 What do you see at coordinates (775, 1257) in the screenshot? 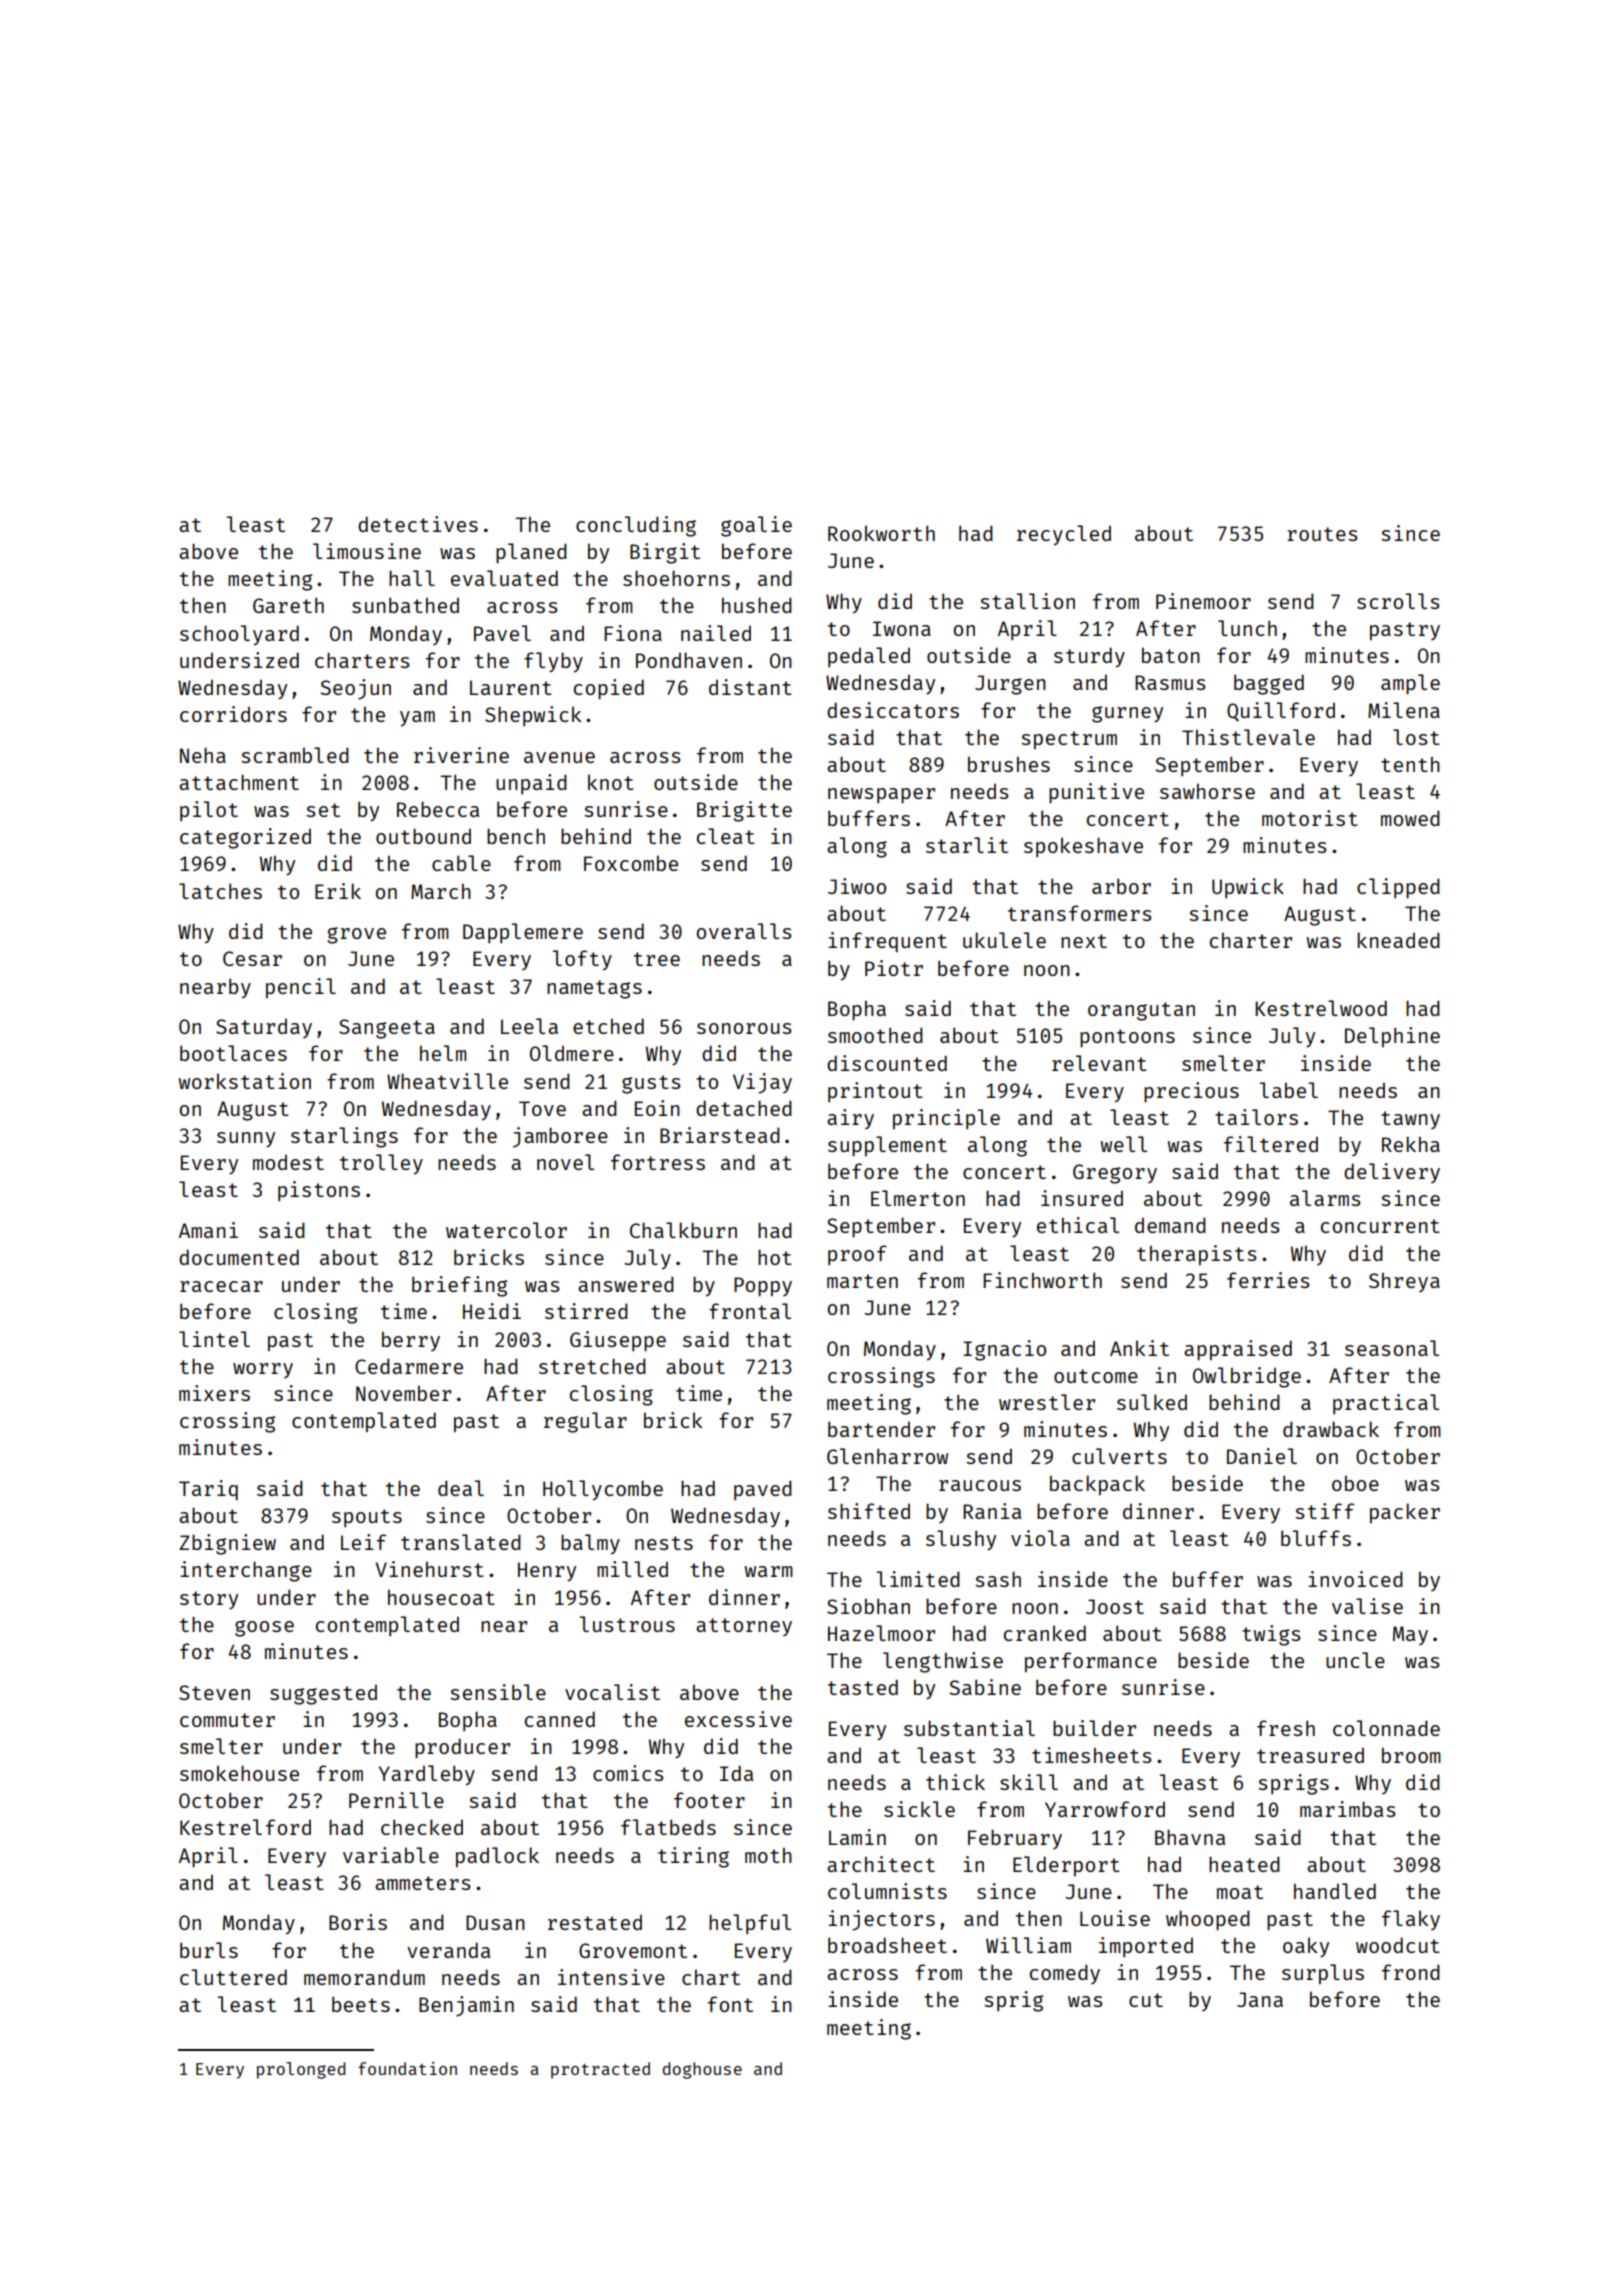
I see `hot` at bounding box center [775, 1257].
